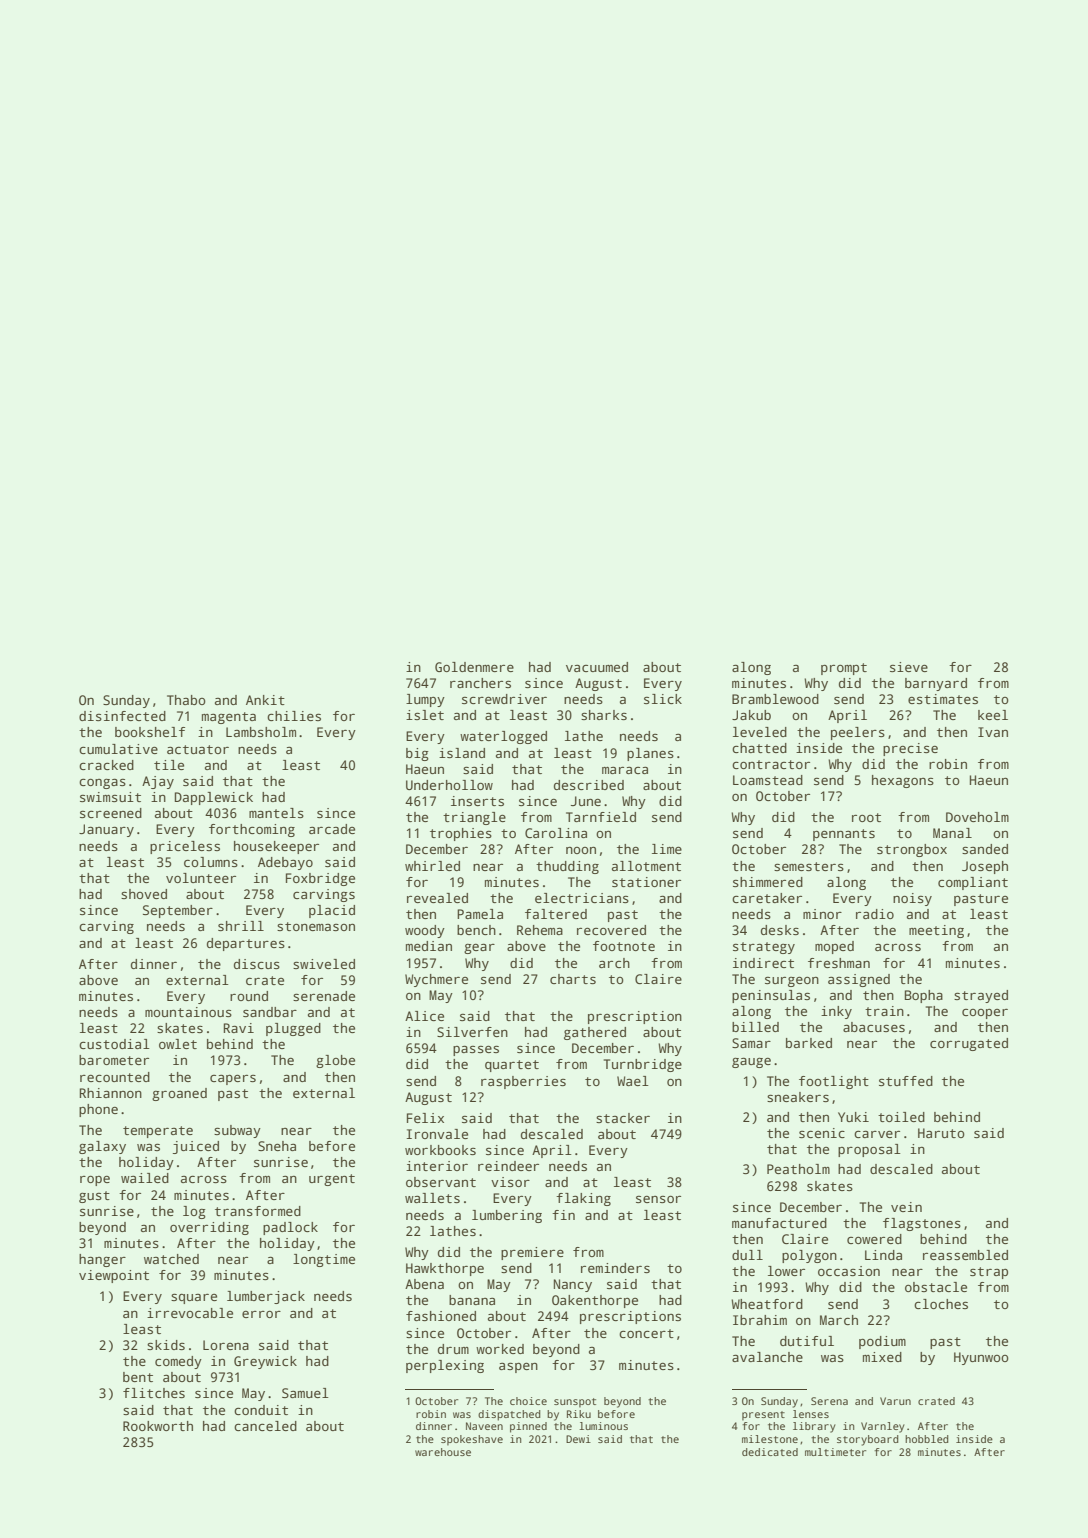  What do you see at coordinates (767, 1357) in the document?
I see `avalanche` at bounding box center [767, 1357].
